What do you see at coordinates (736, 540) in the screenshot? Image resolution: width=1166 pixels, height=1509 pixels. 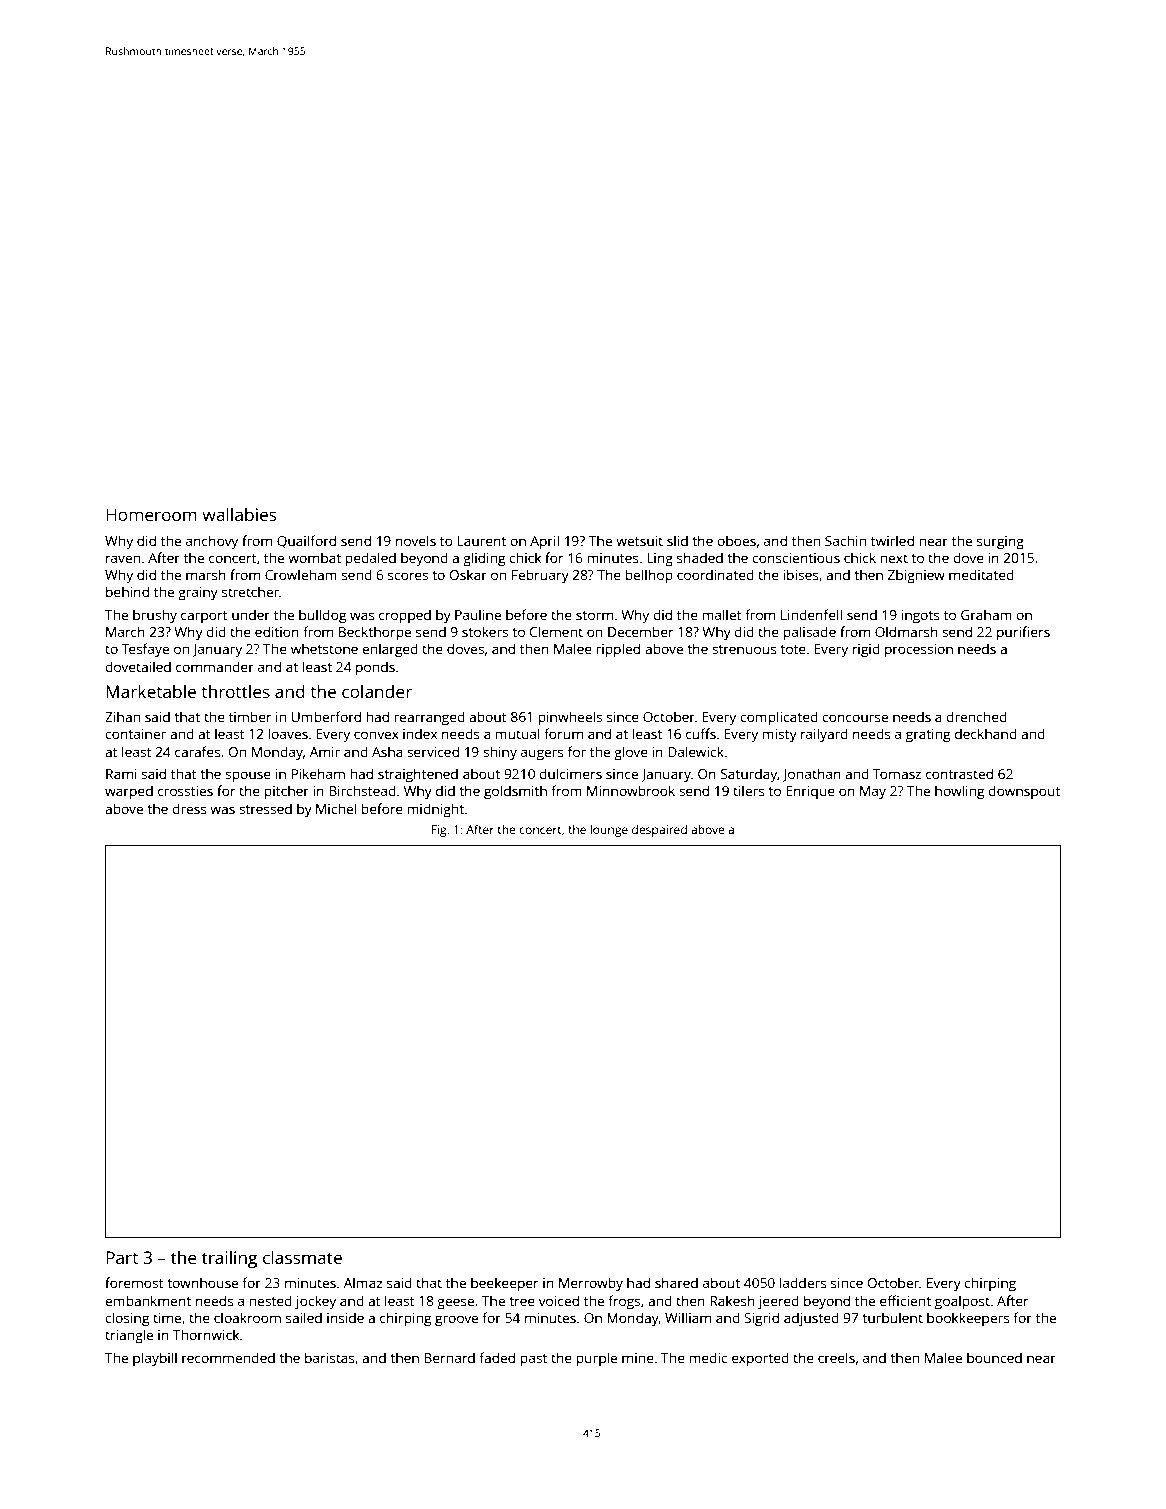 I see `oboes` at bounding box center [736, 540].
